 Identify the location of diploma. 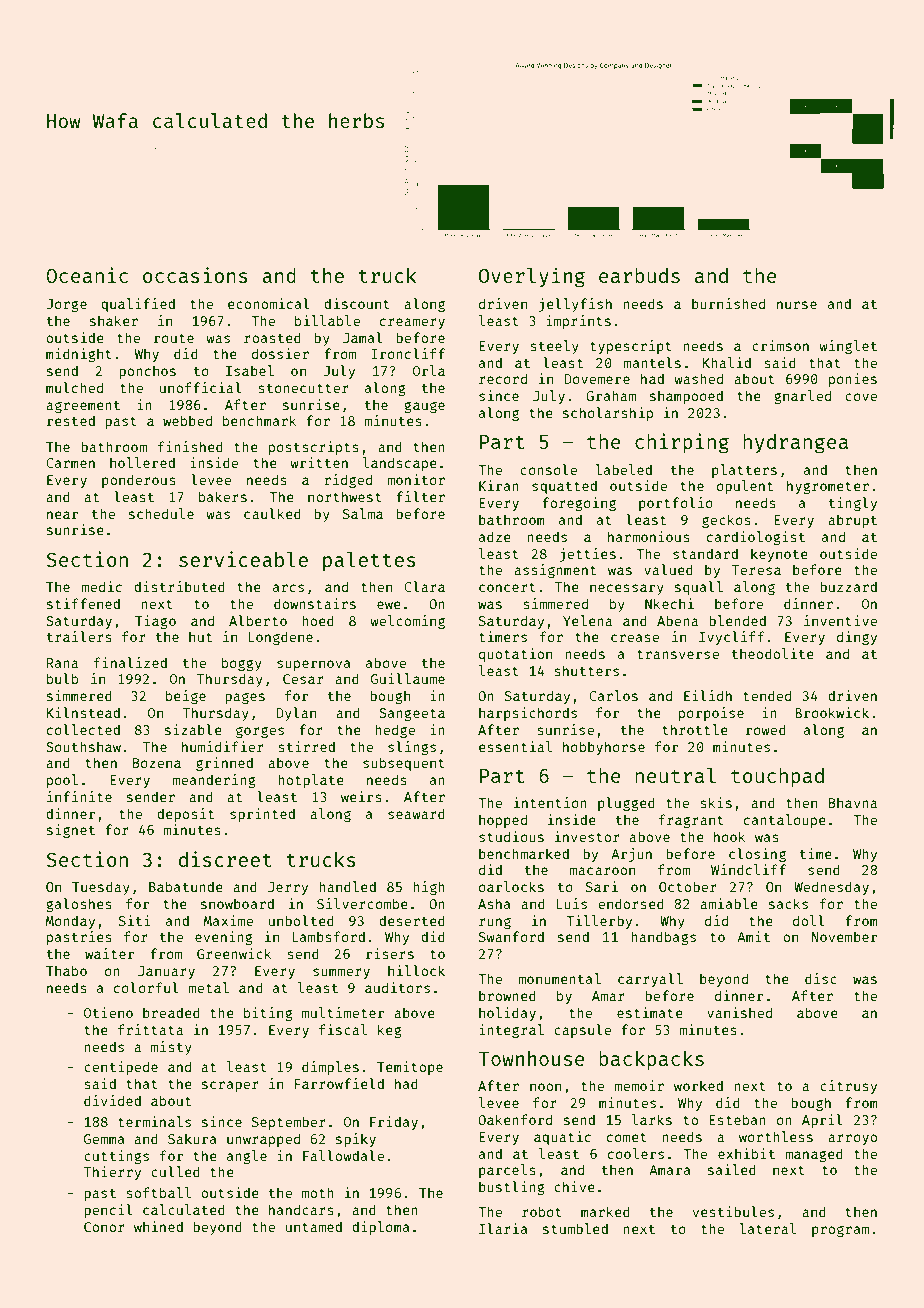
(381, 1228).
